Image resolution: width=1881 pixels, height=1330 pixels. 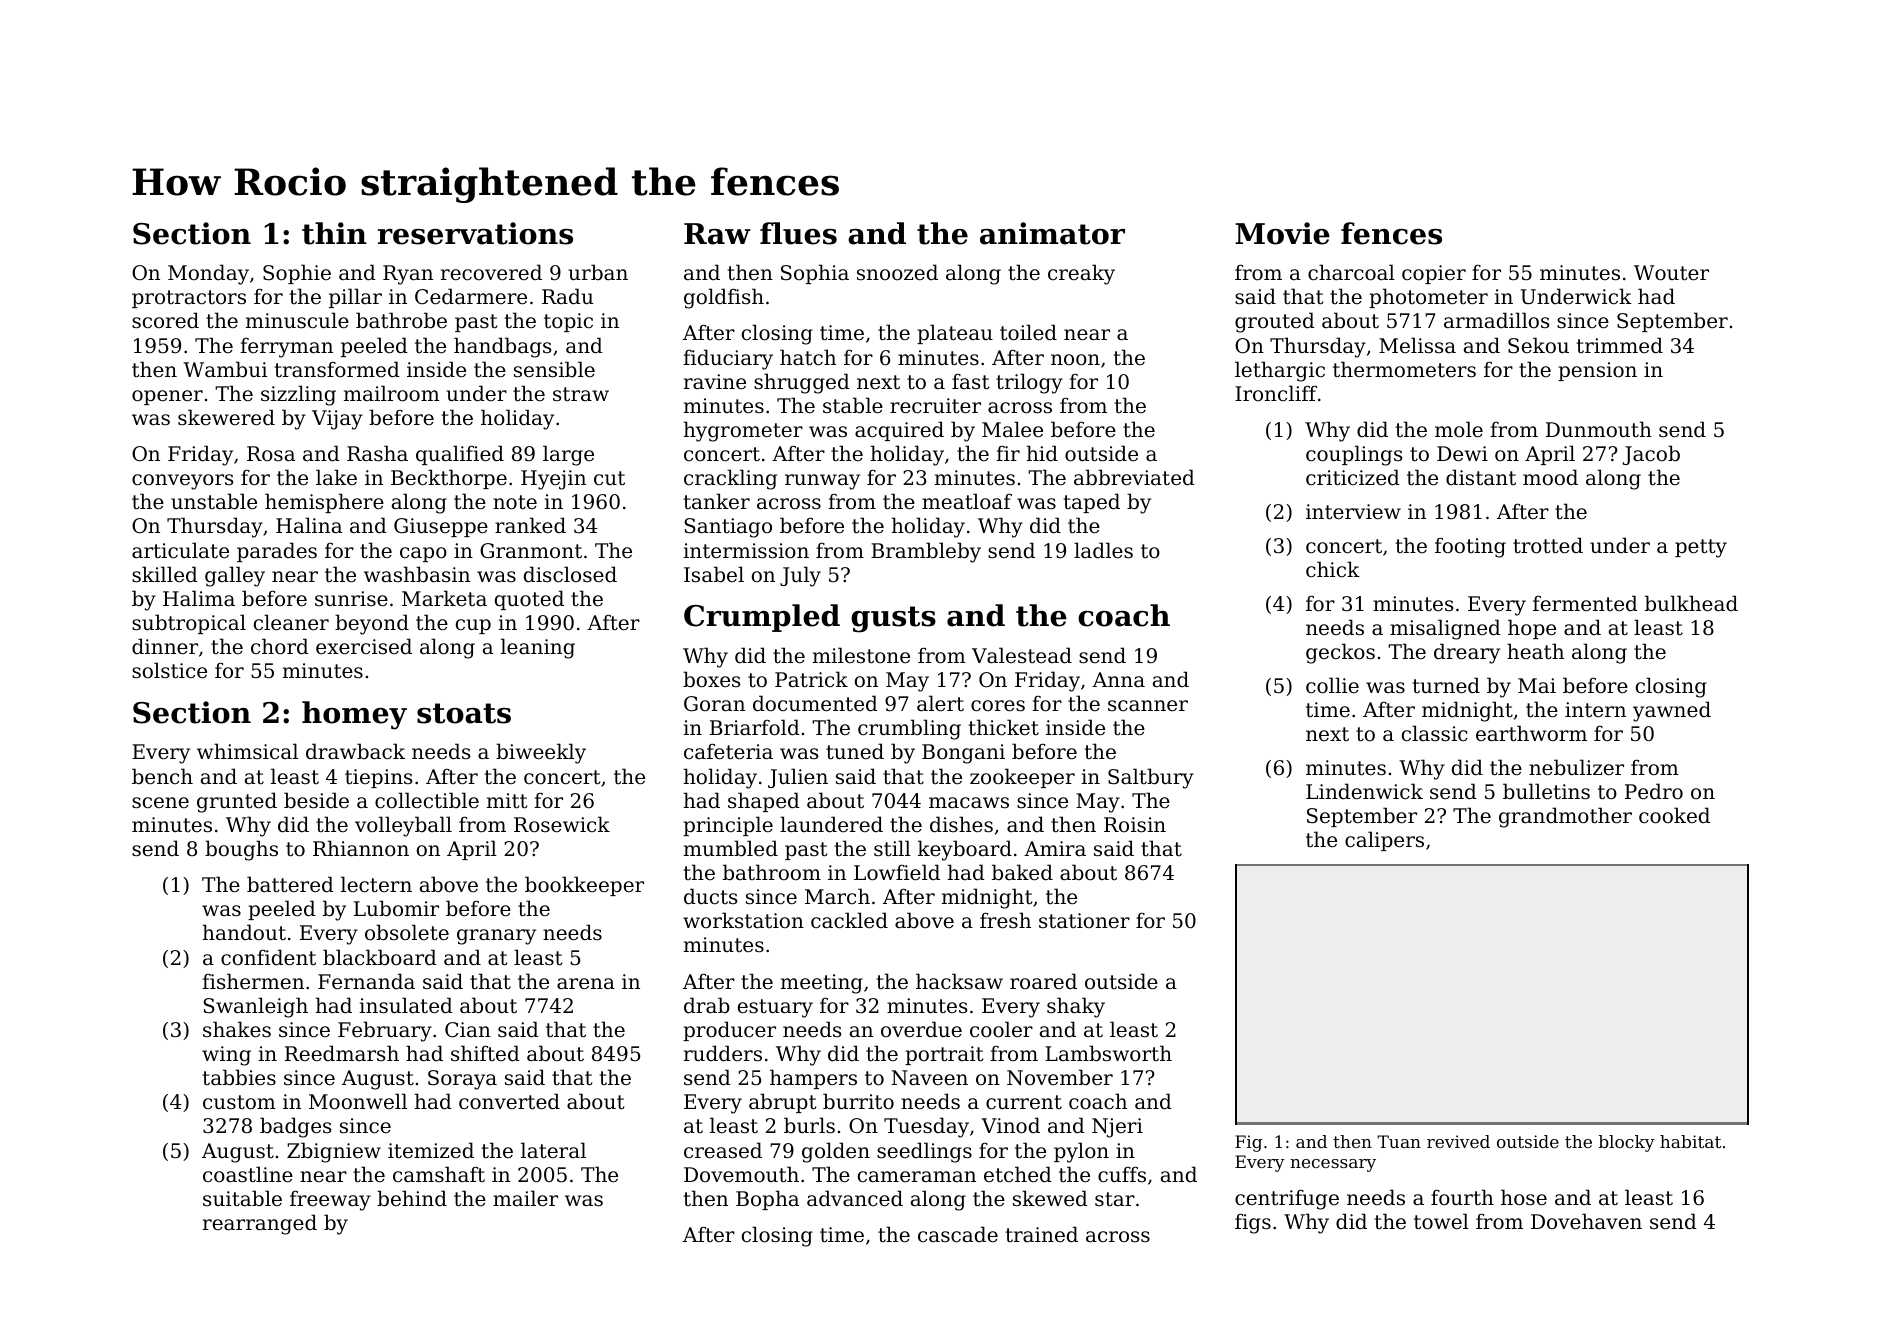 I want to click on arena, so click(x=586, y=984).
